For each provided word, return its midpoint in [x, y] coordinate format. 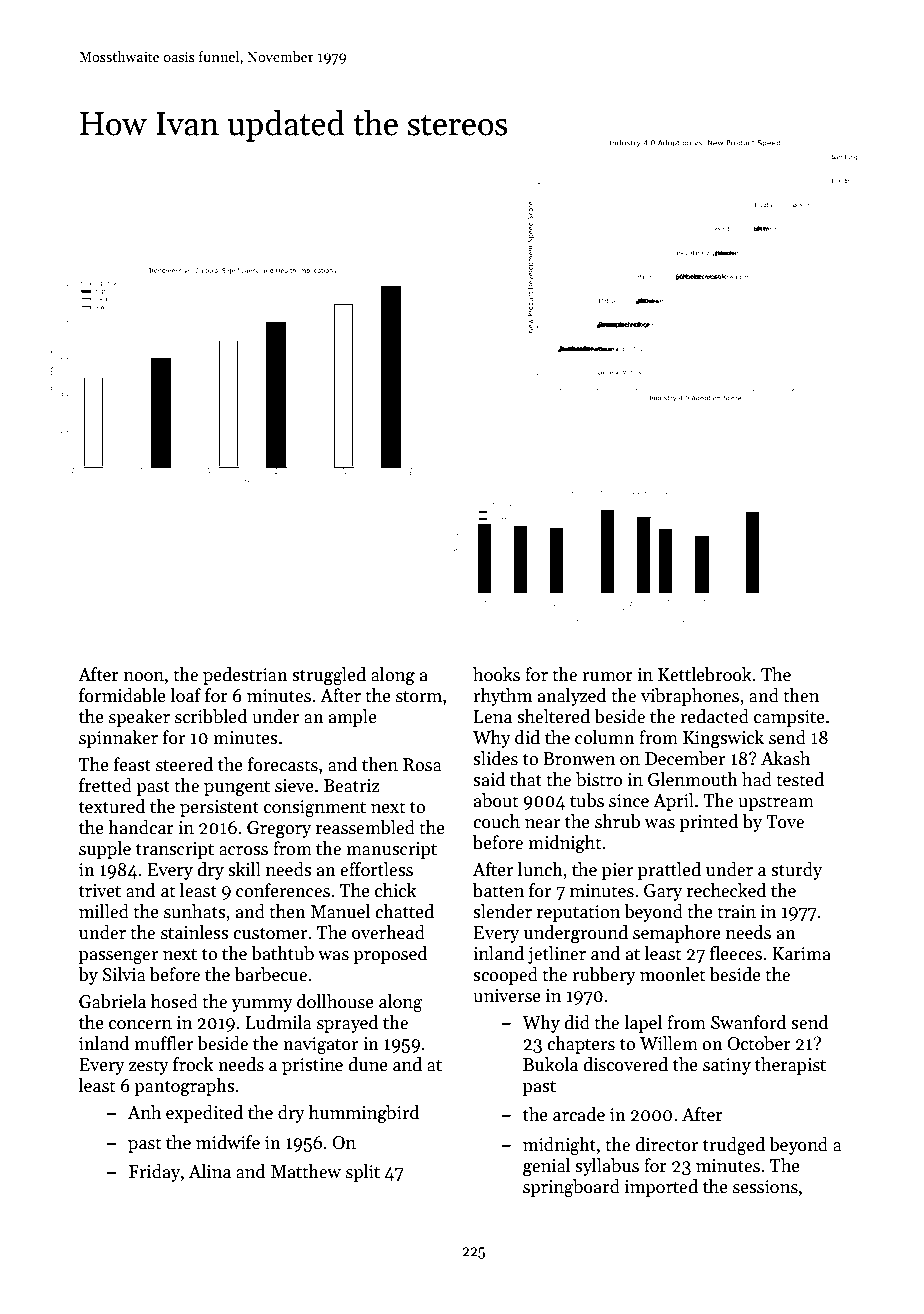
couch [496, 821]
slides [495, 758]
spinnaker [118, 739]
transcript [175, 850]
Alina [210, 1171]
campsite [789, 718]
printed [709, 823]
